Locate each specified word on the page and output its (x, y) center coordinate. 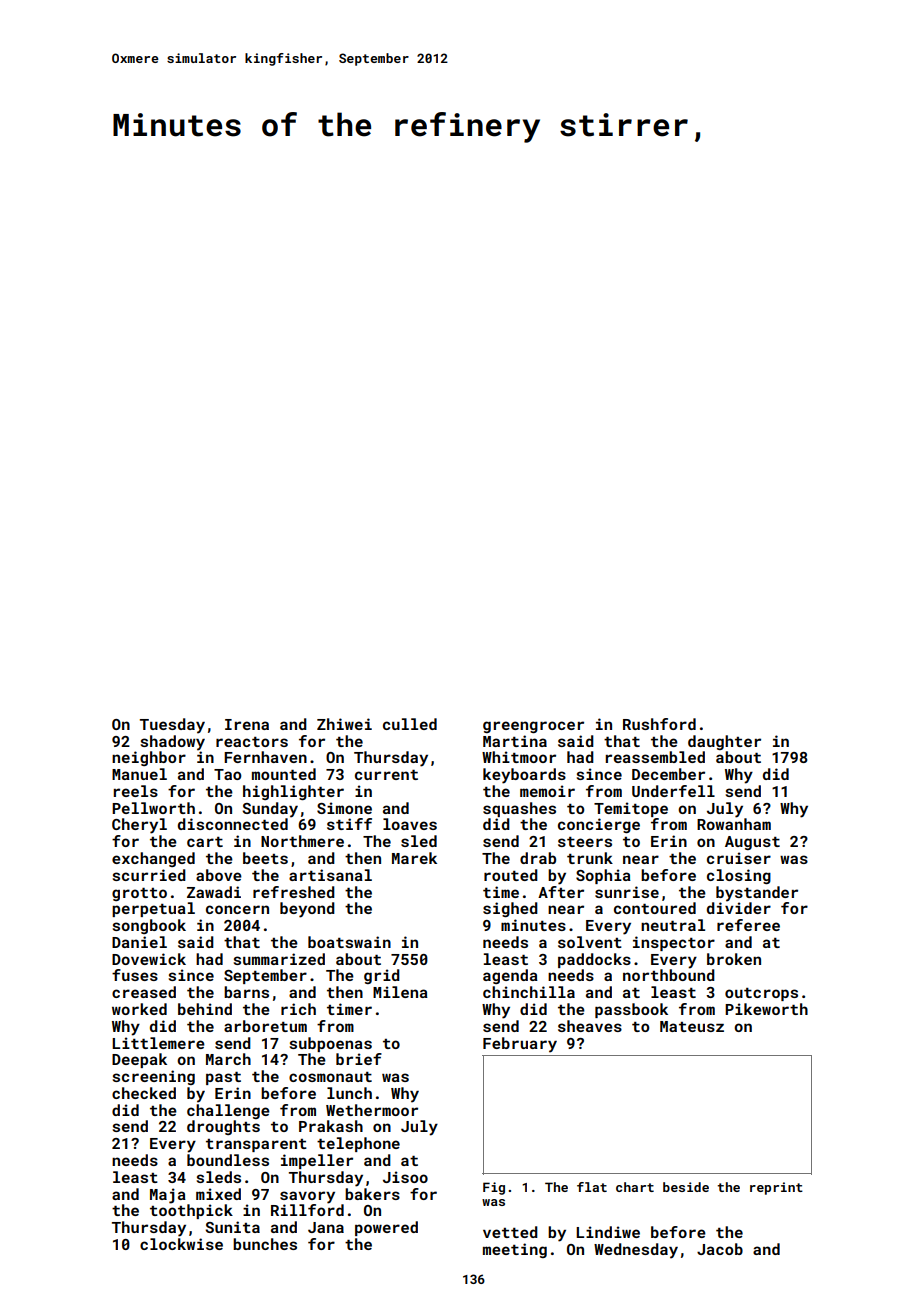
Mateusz (692, 1026)
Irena (247, 724)
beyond (307, 910)
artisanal (330, 875)
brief (359, 1059)
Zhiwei (344, 724)
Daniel (139, 942)
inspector (674, 943)
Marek (414, 858)
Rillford (307, 1210)
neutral (673, 925)
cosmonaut (330, 1077)
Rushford (659, 724)
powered (386, 1228)
